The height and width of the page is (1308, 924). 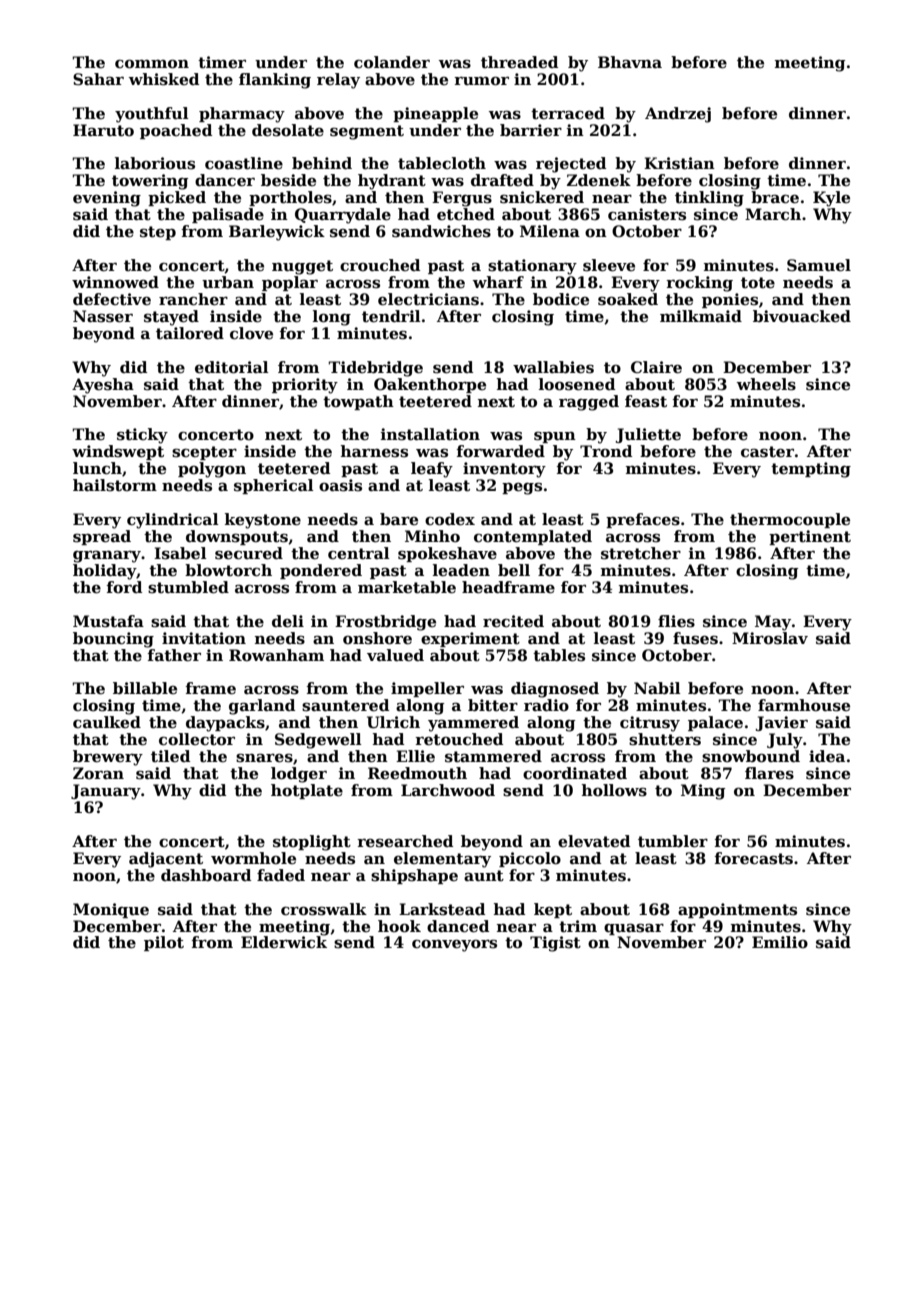 What do you see at coordinates (275, 81) in the page?
I see `flanking` at bounding box center [275, 81].
